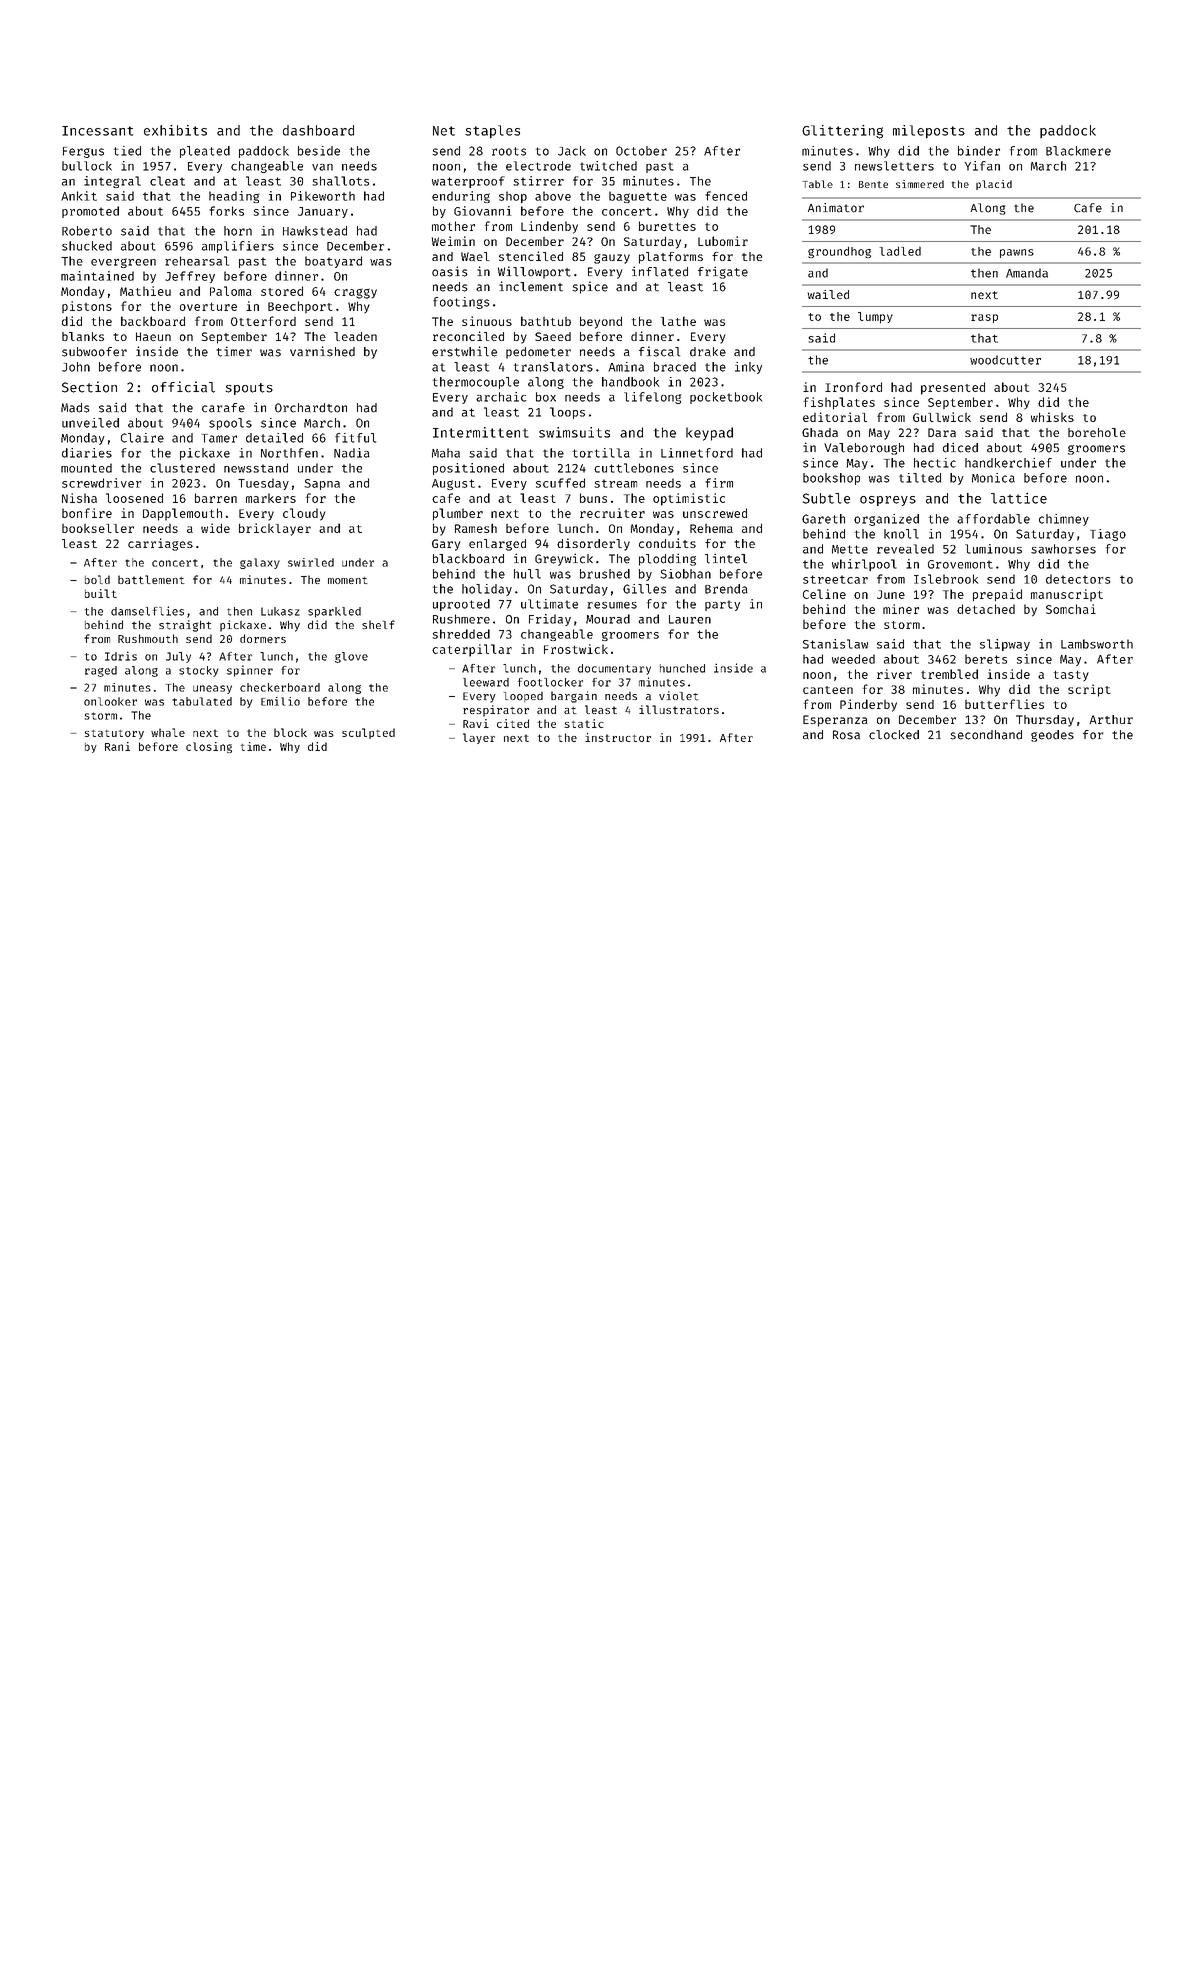 The width and height of the screenshot is (1202, 1980). I want to click on miner, so click(901, 609).
